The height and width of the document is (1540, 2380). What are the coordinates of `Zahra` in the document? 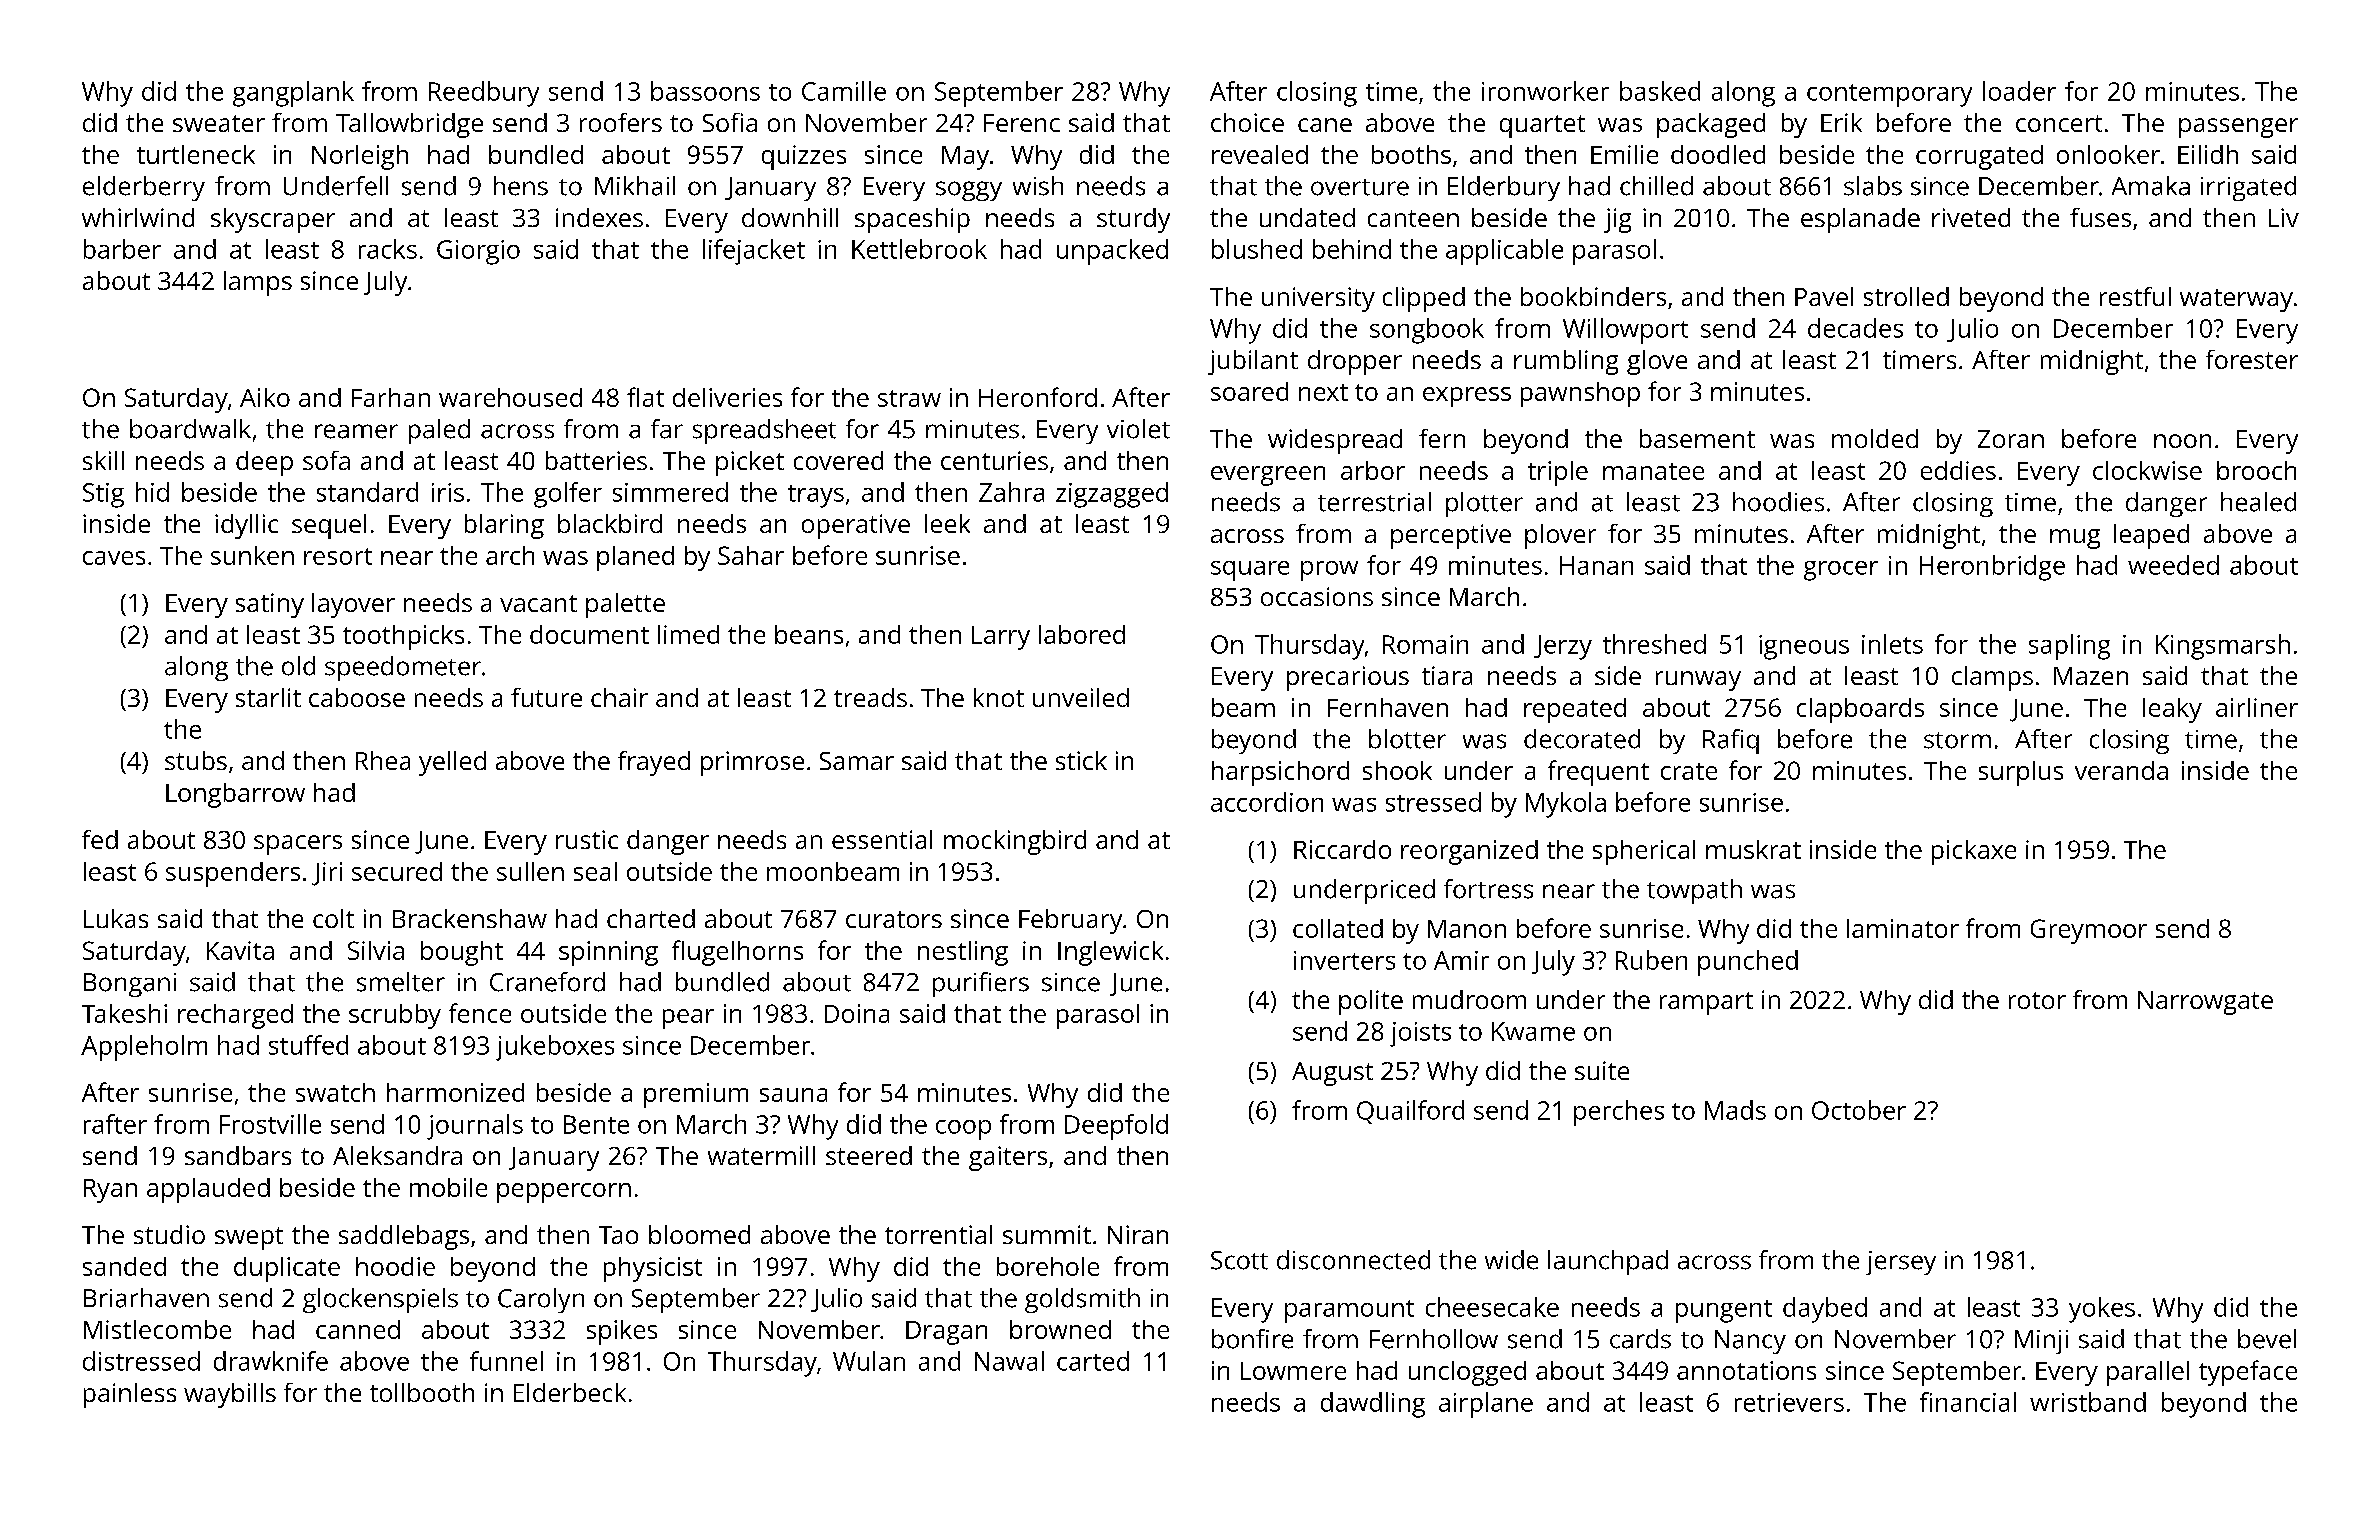 It's located at (1011, 492).
